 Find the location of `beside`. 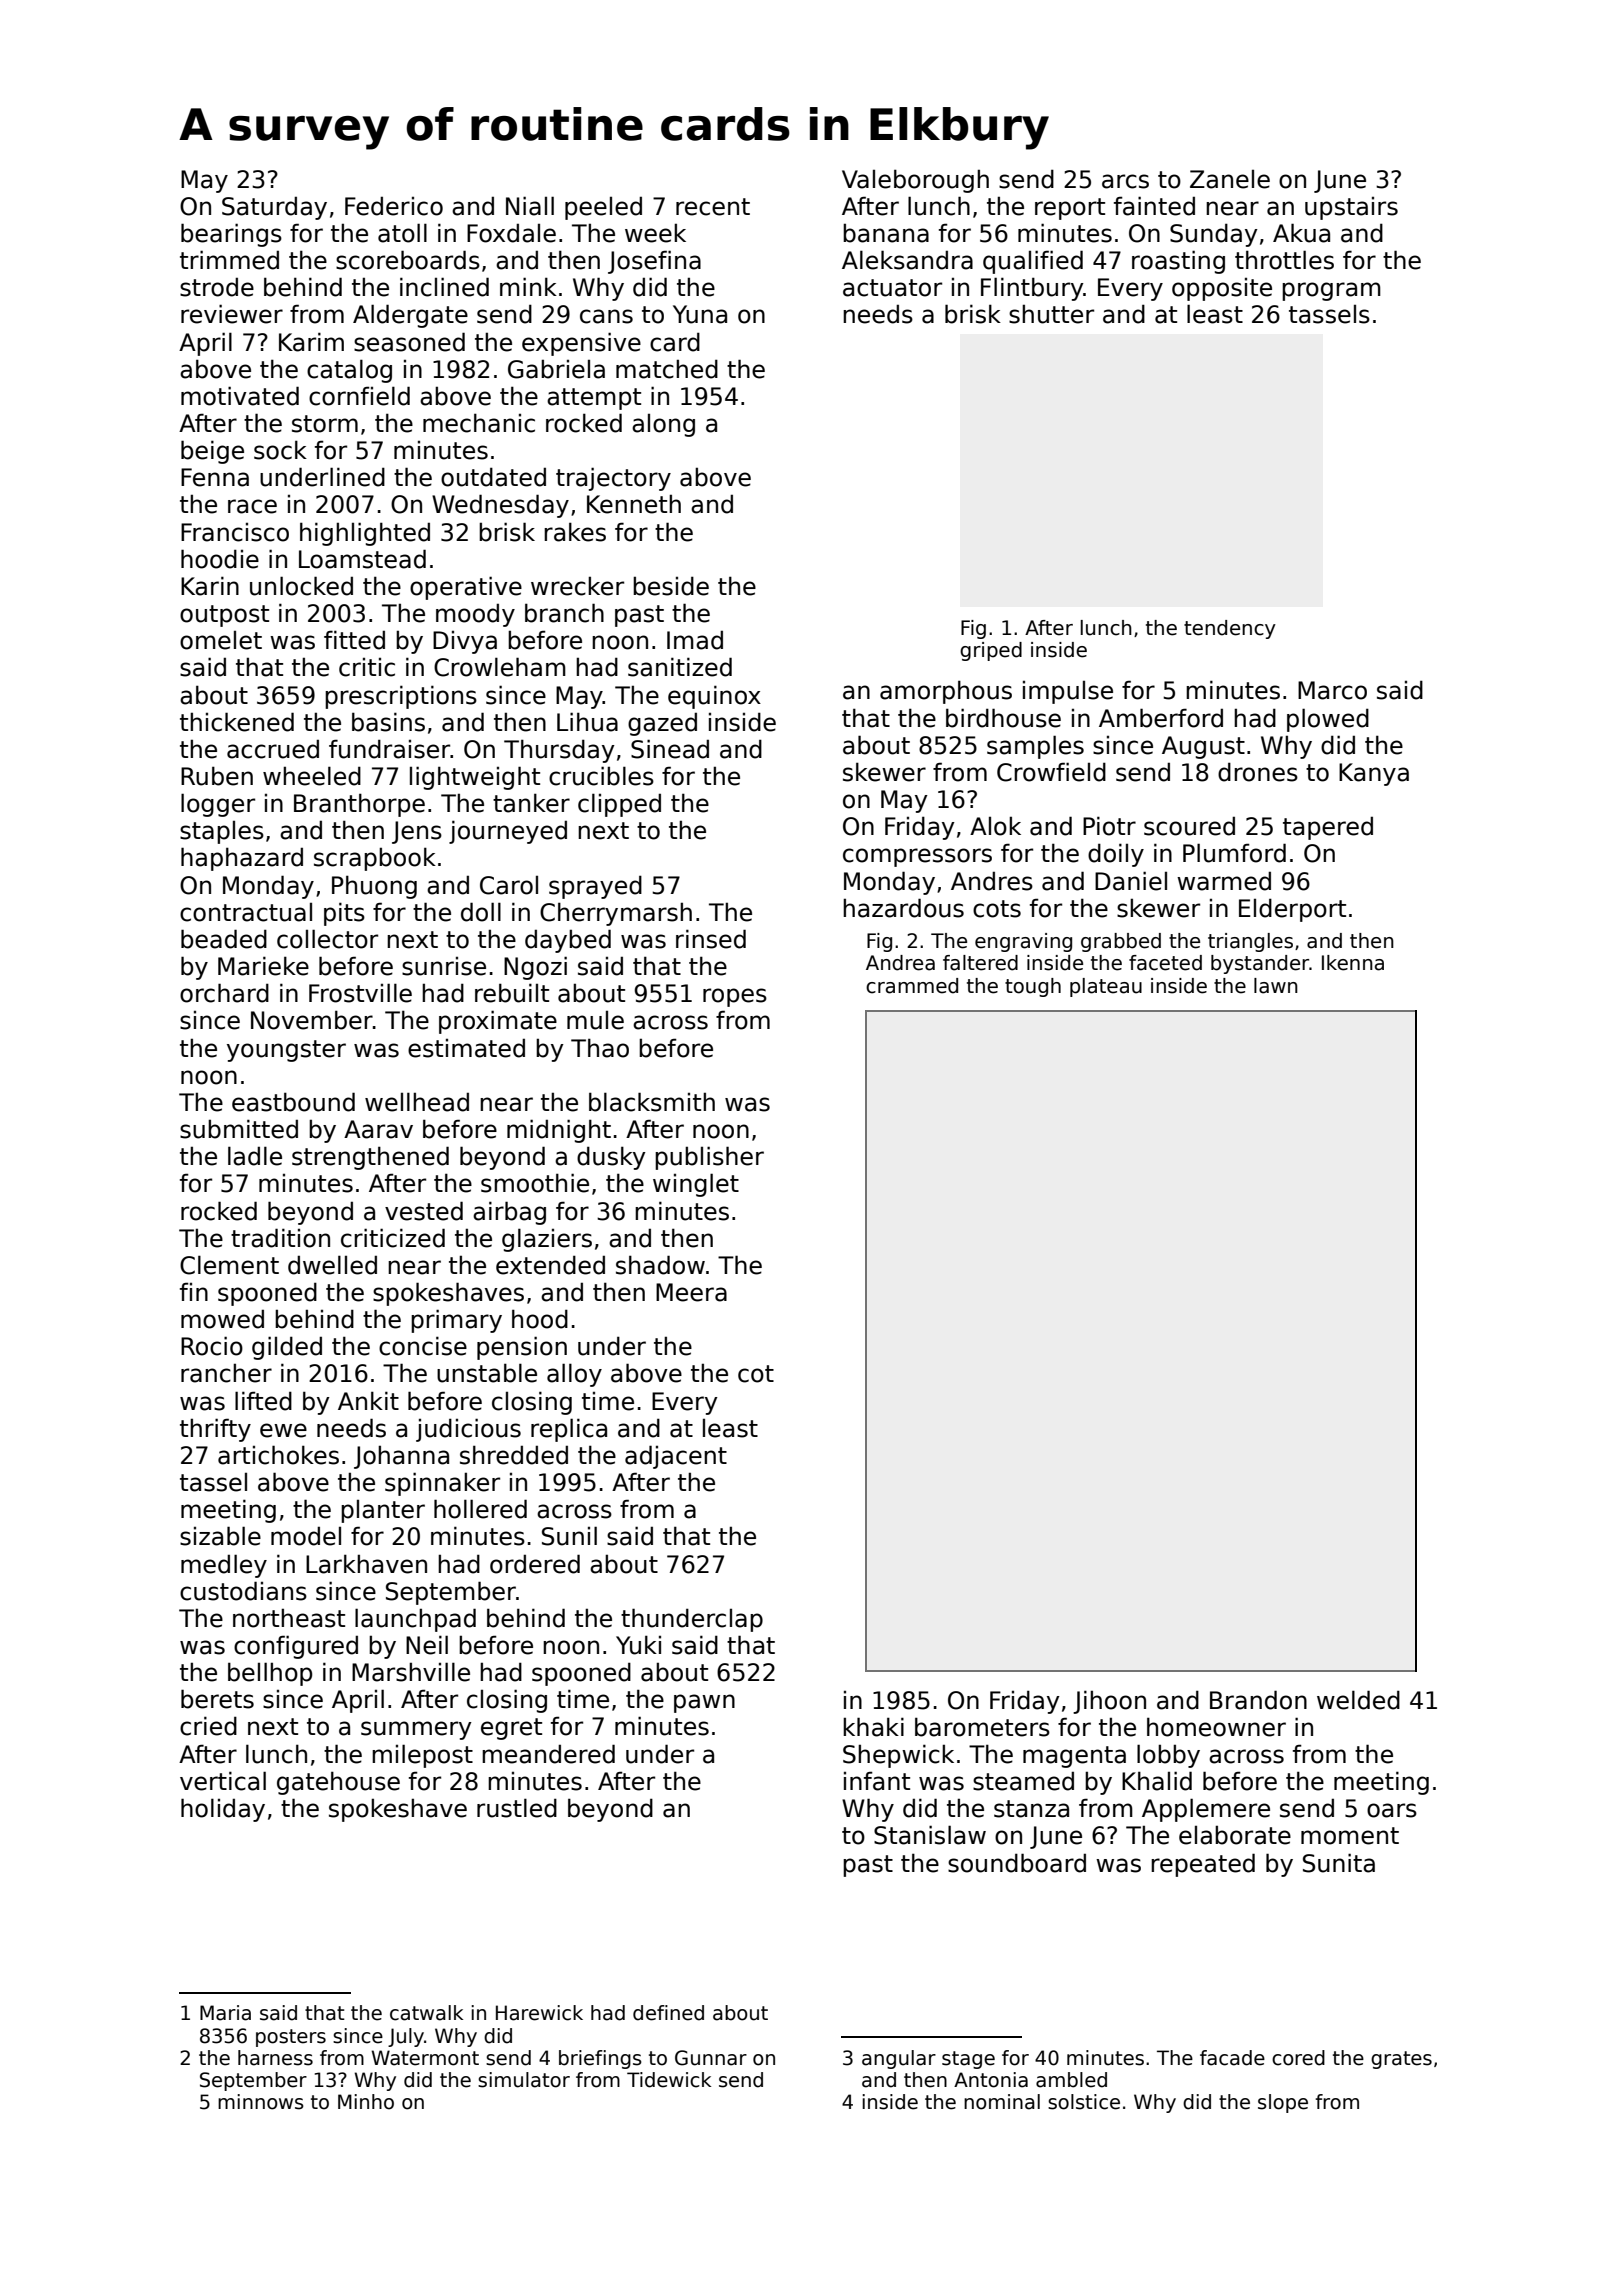

beside is located at coordinates (671, 586).
